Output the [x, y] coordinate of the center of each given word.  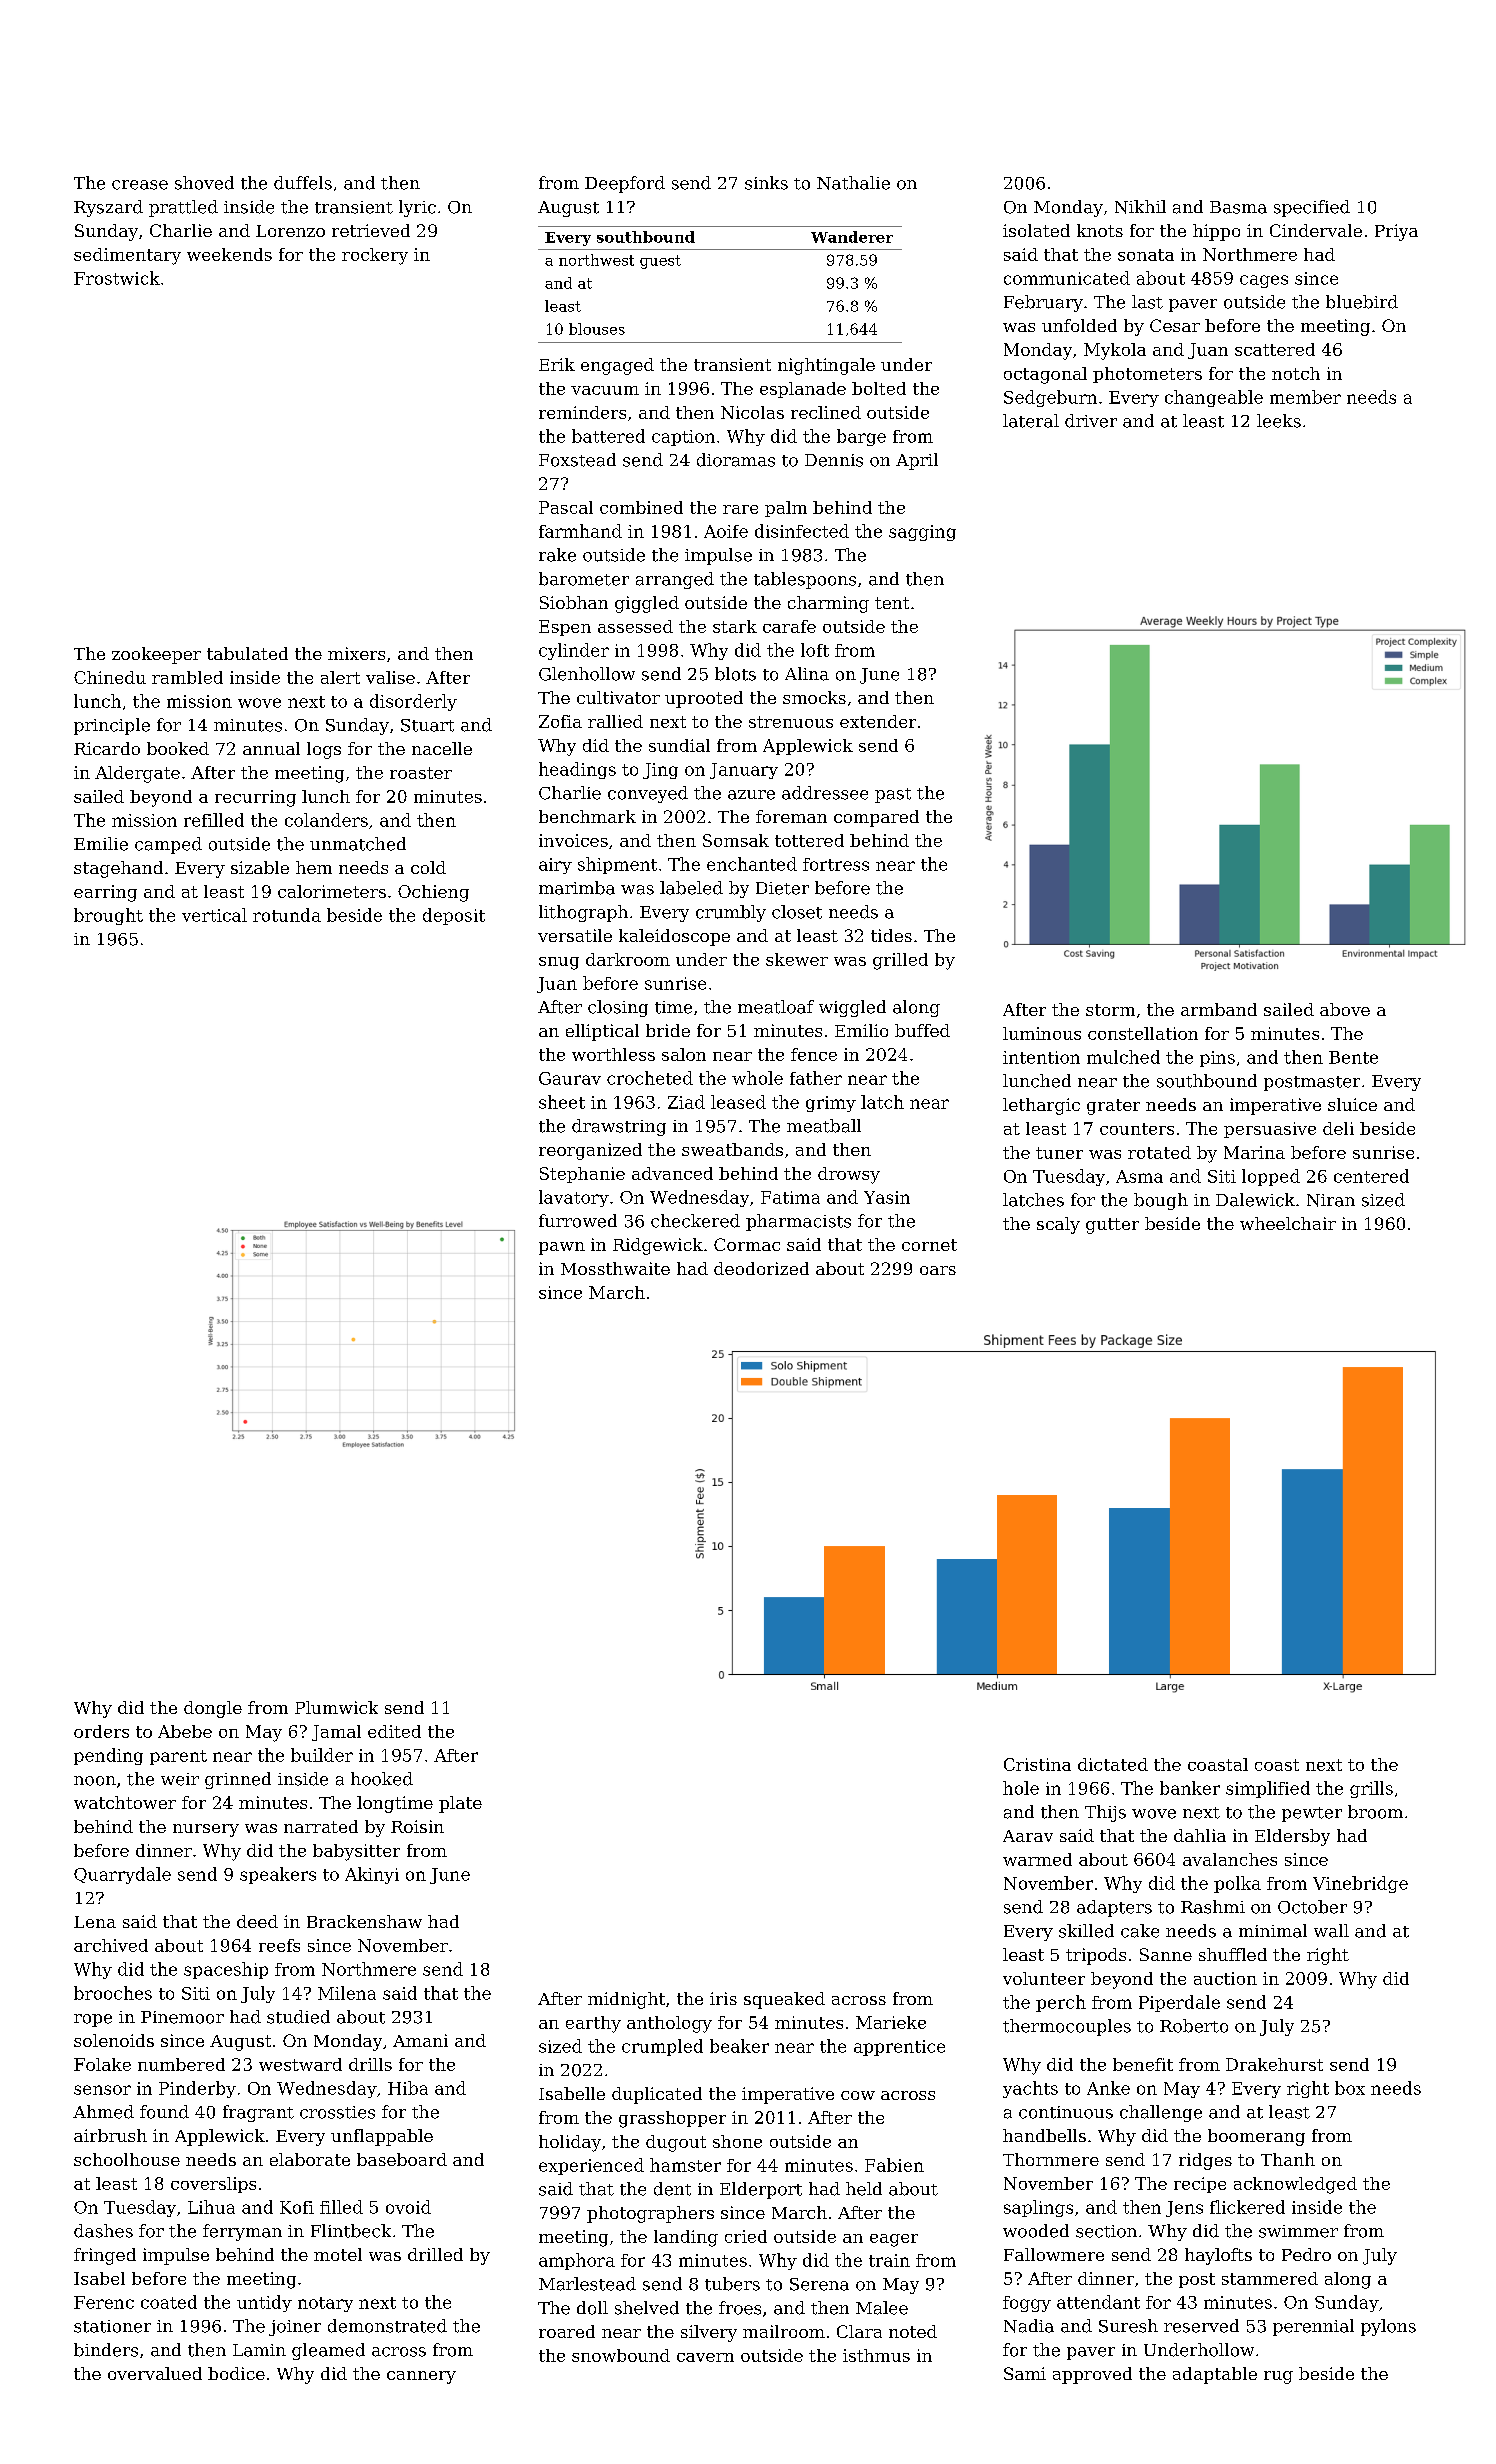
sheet [562, 1102]
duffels [303, 183]
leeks [1279, 421]
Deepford [625, 184]
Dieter [782, 888]
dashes [103, 2231]
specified [1312, 208]
